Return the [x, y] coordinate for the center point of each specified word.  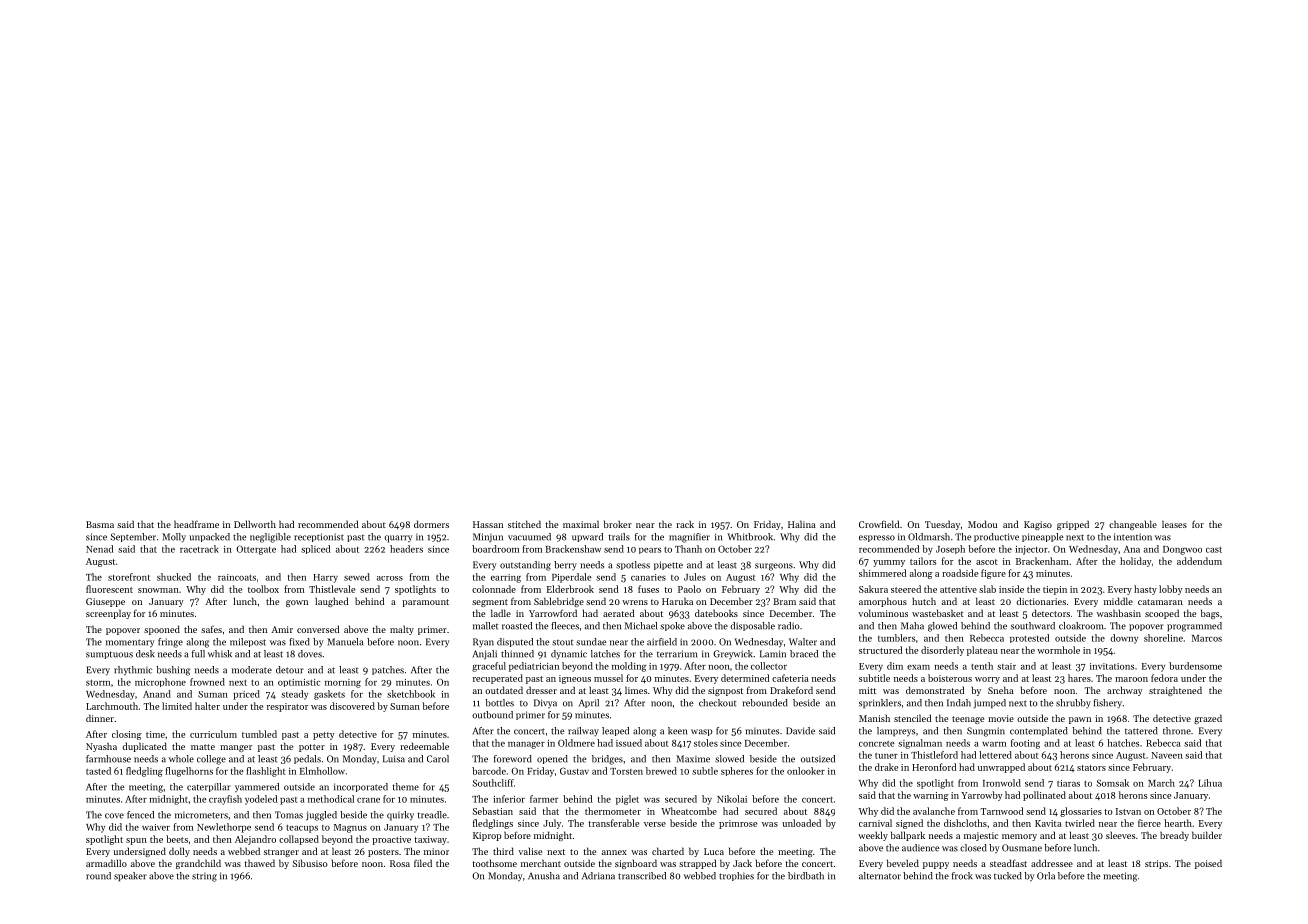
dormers [431, 524]
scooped [1162, 614]
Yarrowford [553, 613]
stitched [524, 524]
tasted [98, 771]
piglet [627, 800]
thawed [260, 863]
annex [614, 852]
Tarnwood [1001, 811]
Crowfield [879, 524]
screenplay [108, 614]
